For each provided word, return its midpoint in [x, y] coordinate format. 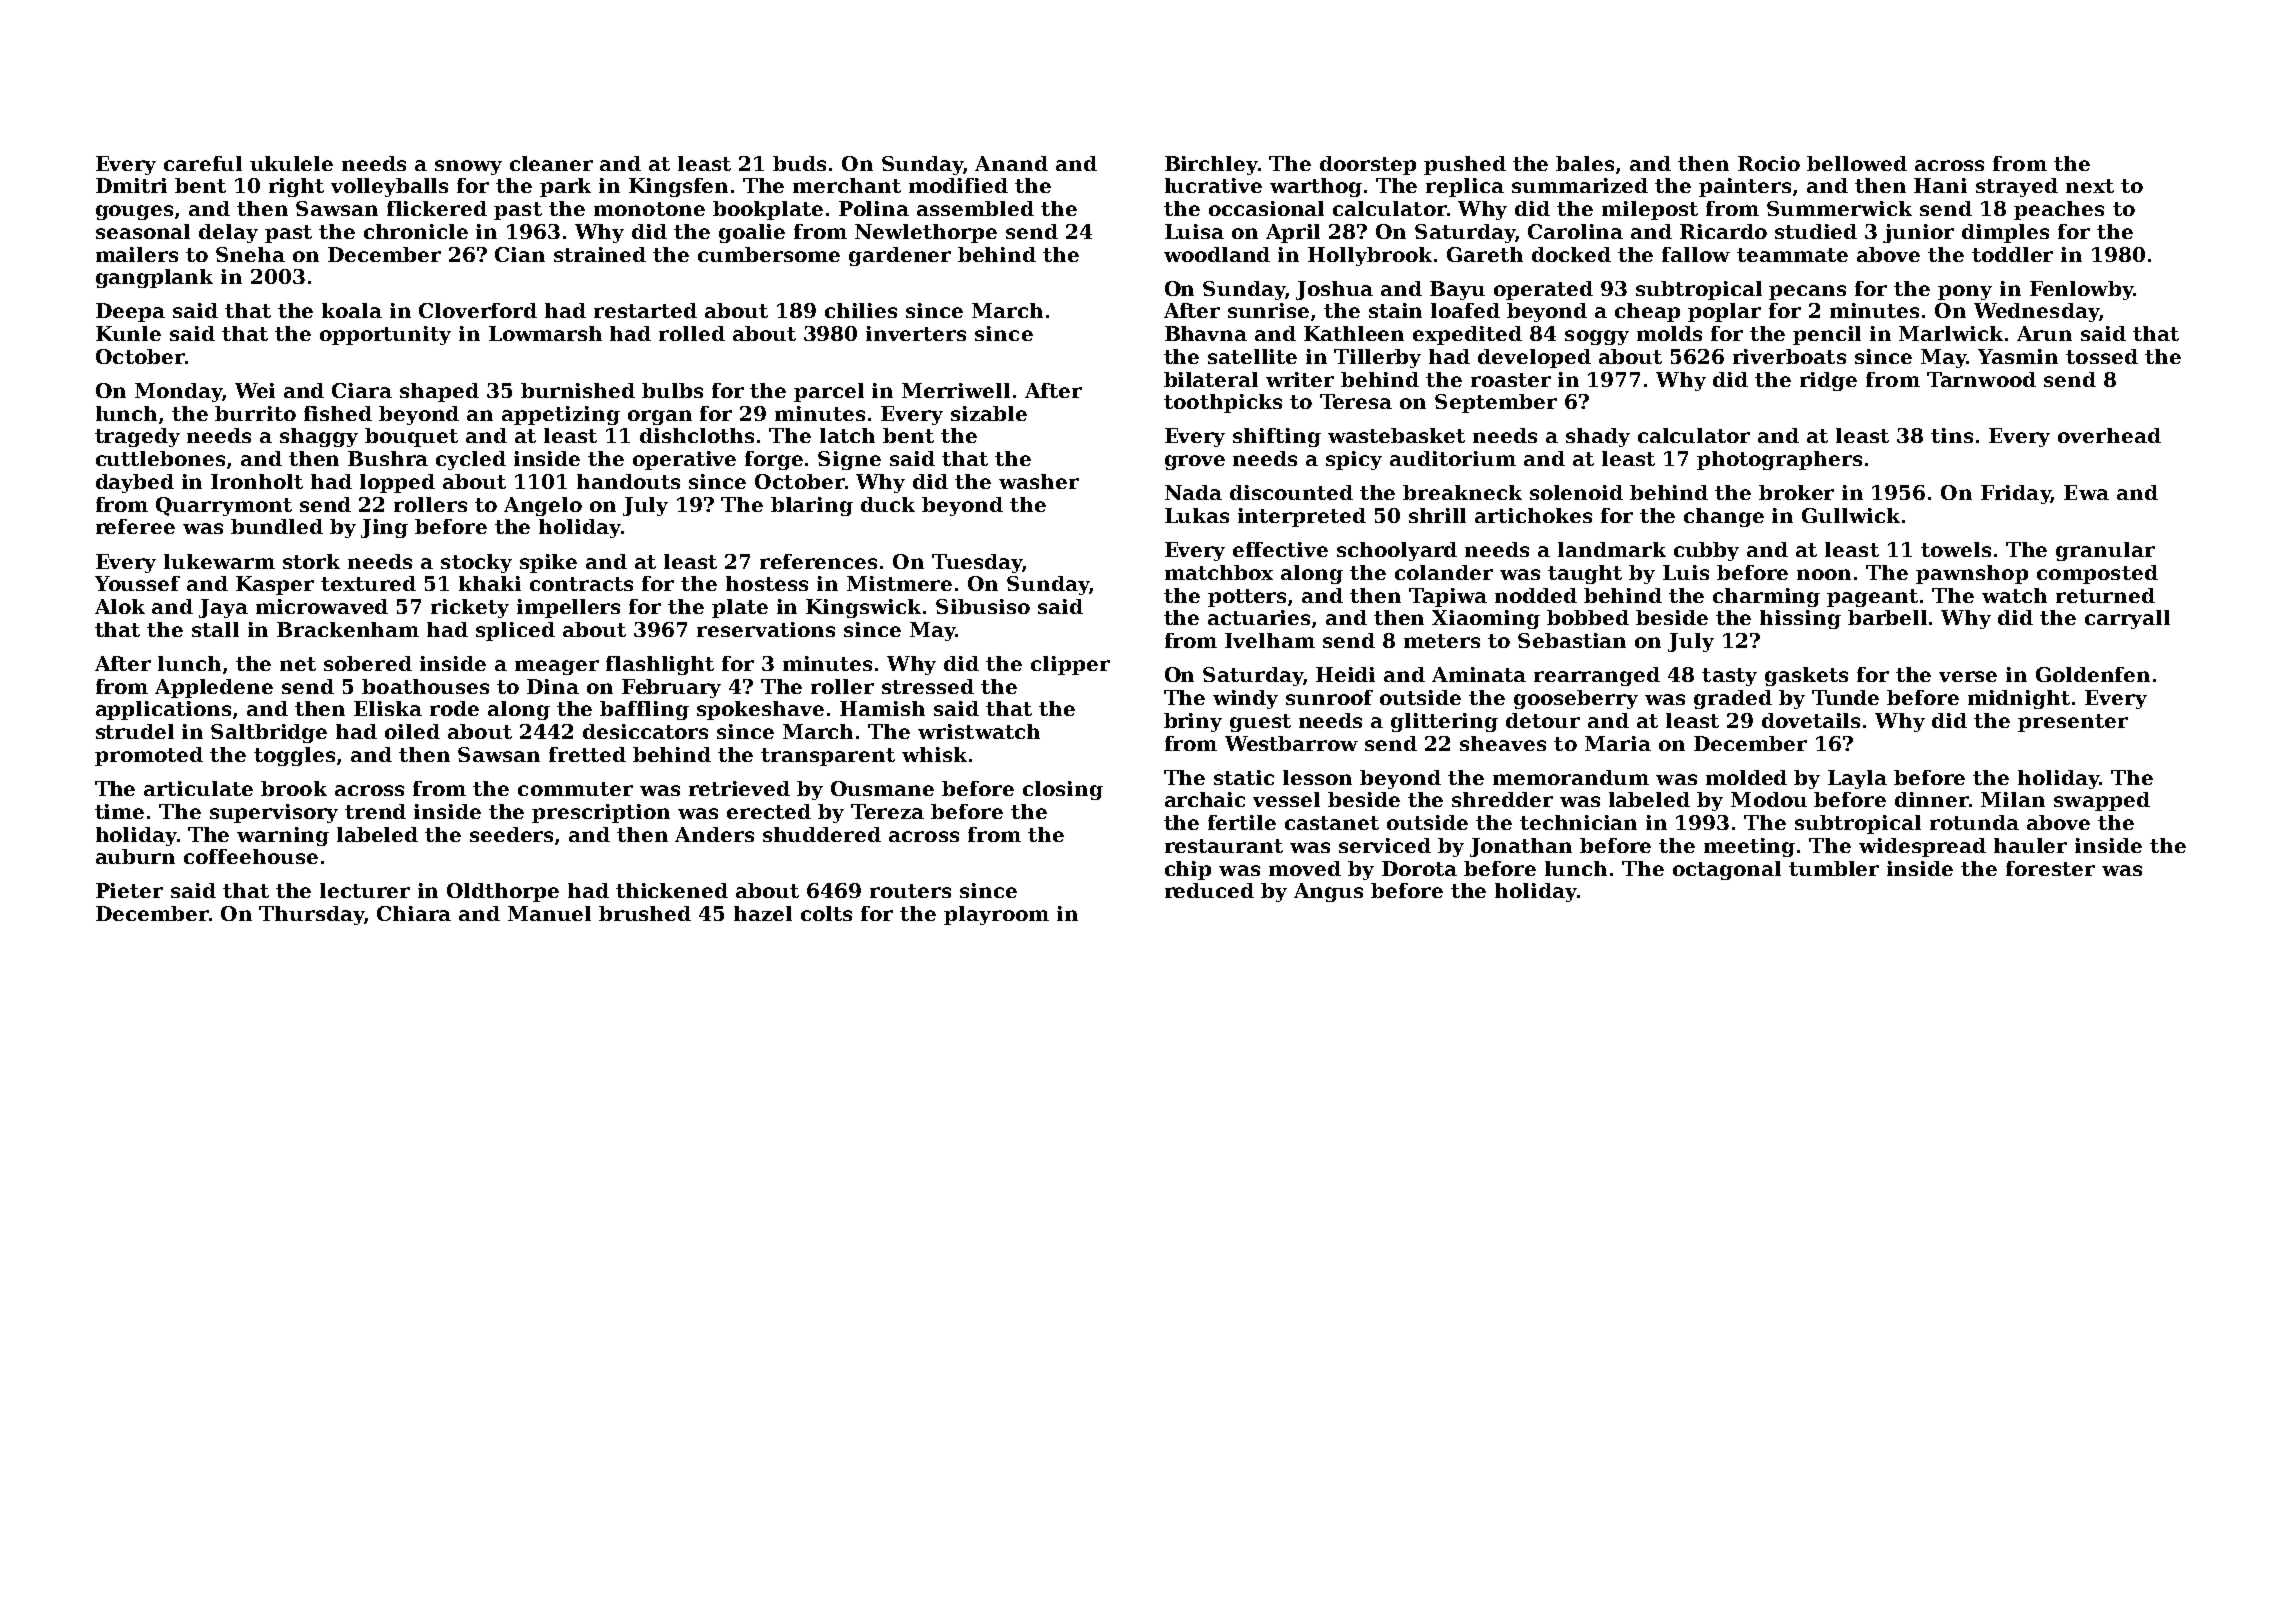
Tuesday [977, 563]
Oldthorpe [503, 892]
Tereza [887, 811]
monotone [649, 209]
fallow [1696, 254]
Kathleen [1354, 333]
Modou [1769, 799]
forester [2050, 868]
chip [1188, 870]
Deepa [130, 312]
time [119, 811]
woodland [1217, 254]
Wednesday [2036, 312]
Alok [120, 606]
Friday [2016, 494]
